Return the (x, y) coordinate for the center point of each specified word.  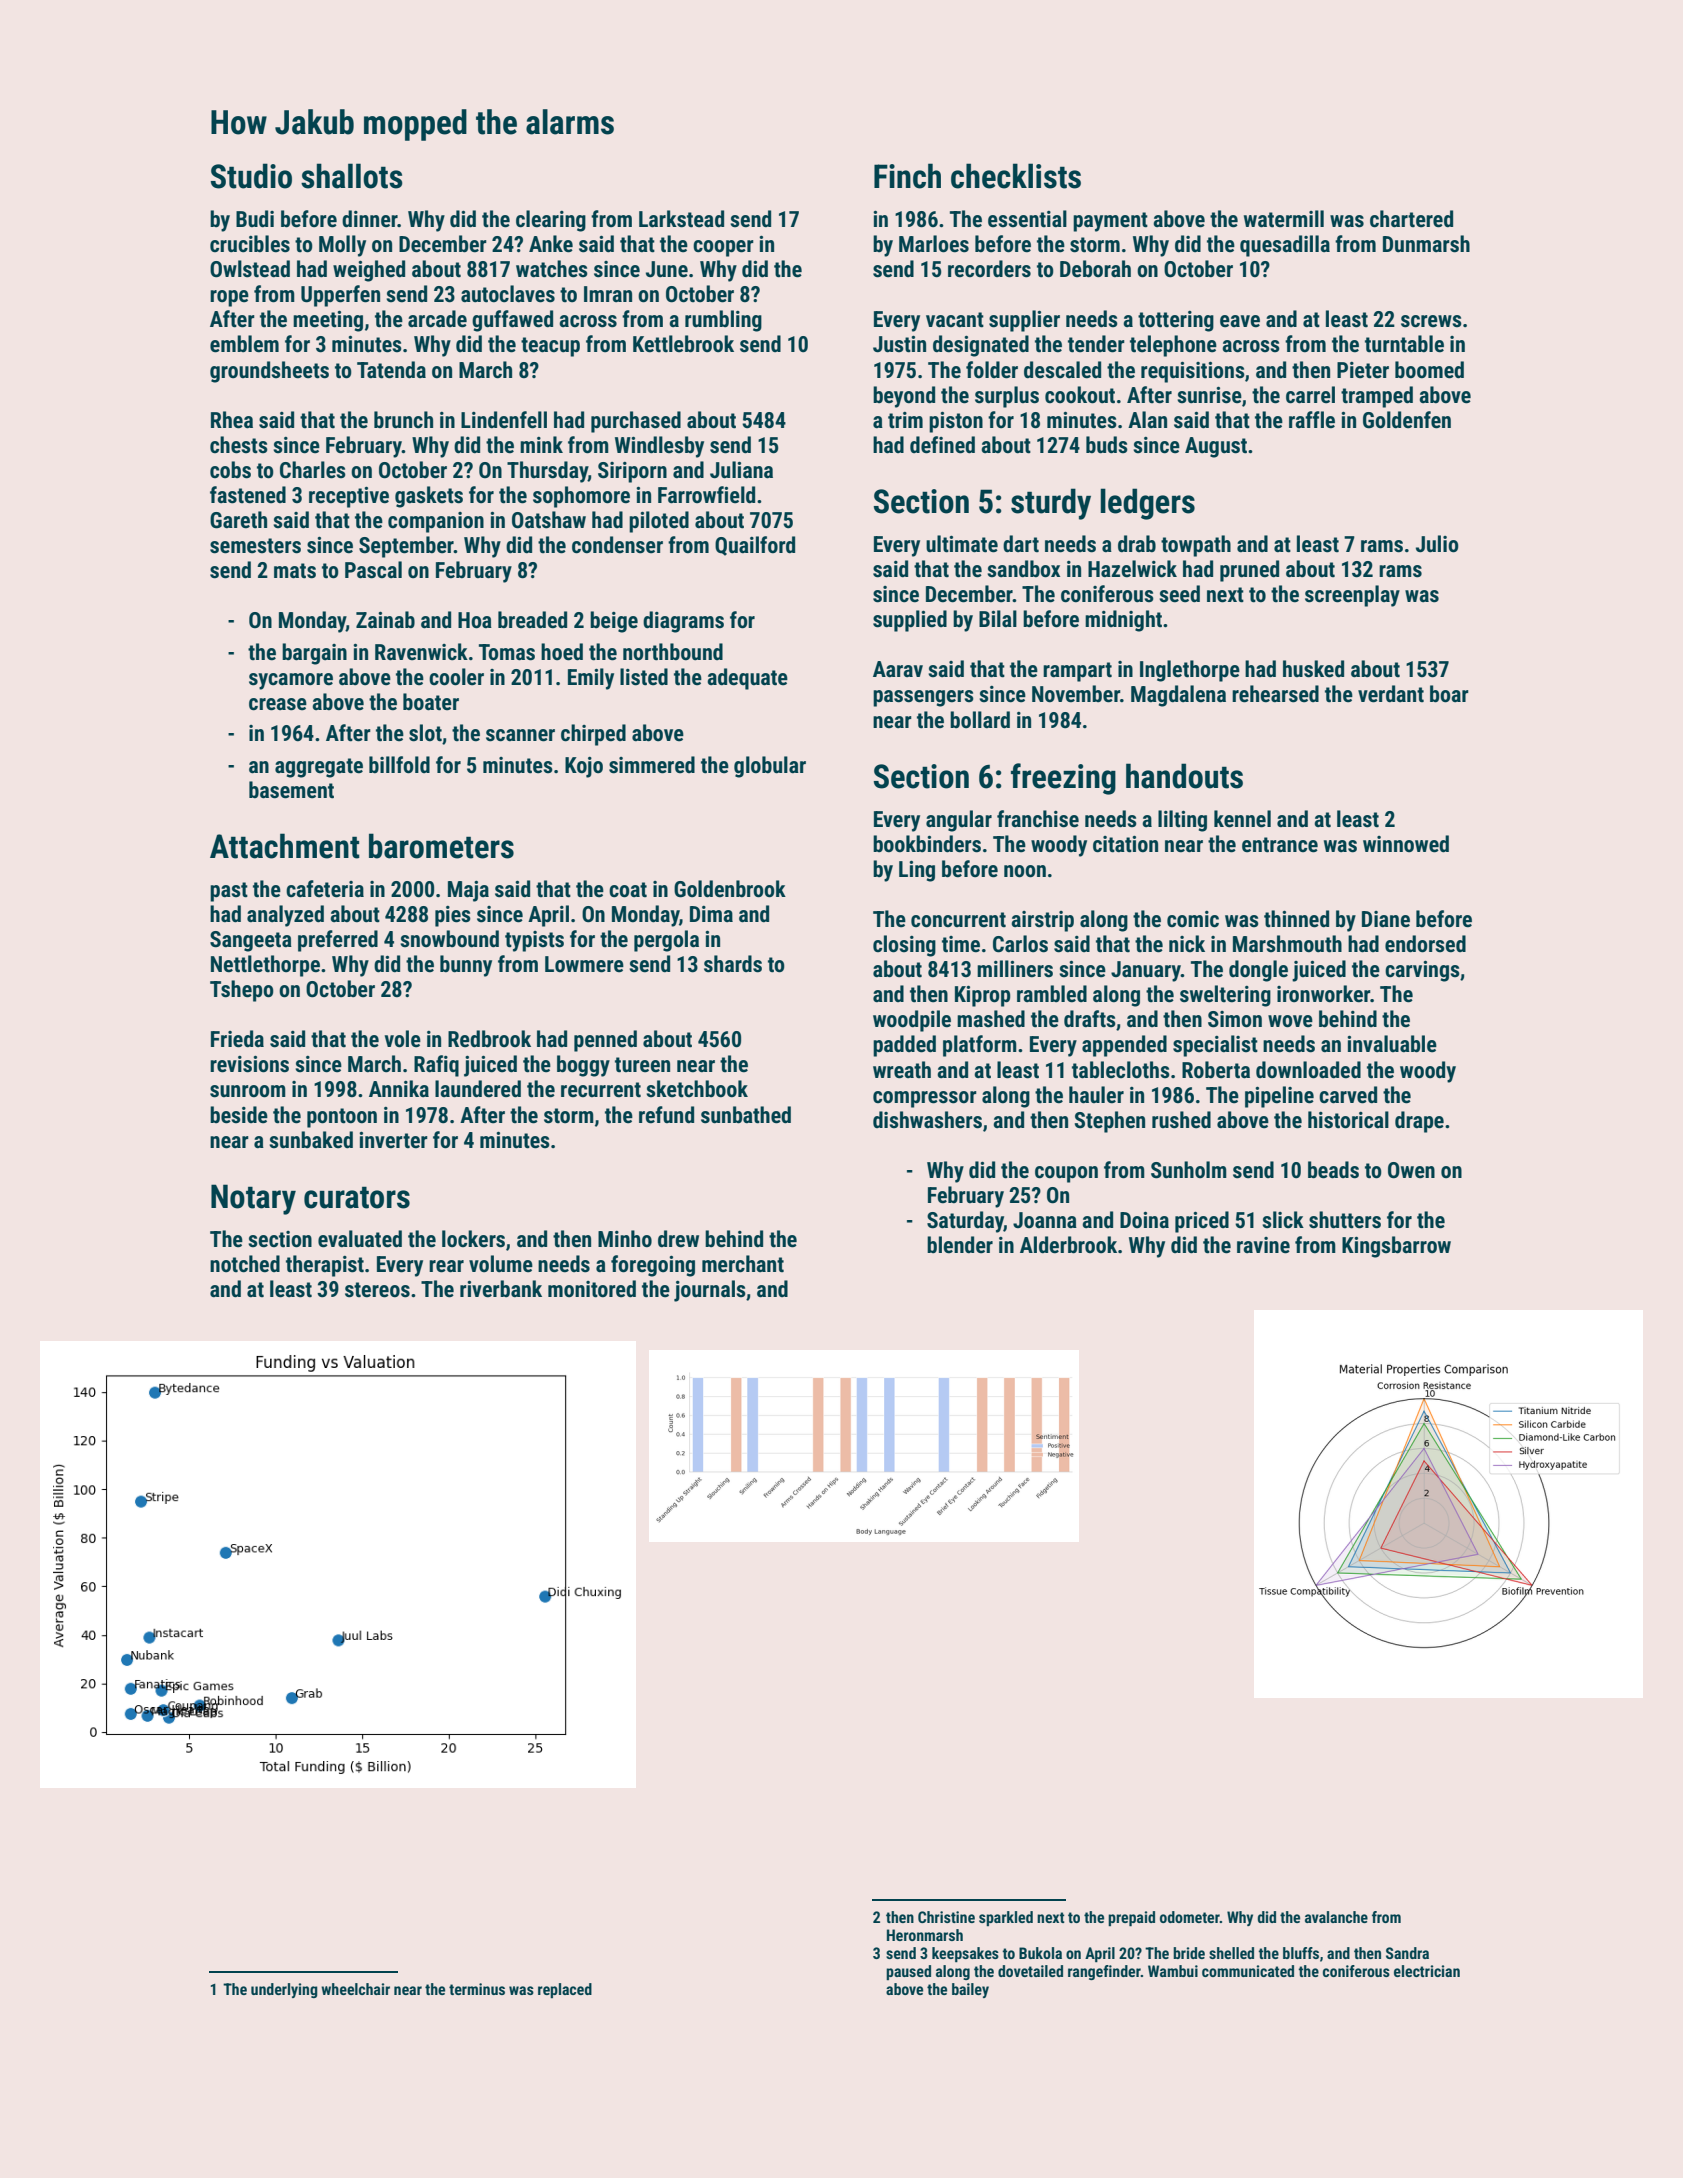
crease (278, 704)
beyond (904, 397)
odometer (1190, 1917)
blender (960, 1245)
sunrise (1209, 395)
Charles (313, 470)
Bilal (998, 618)
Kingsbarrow (1396, 1247)
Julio (1437, 544)
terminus (477, 1989)
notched (245, 1264)
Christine (946, 1917)
